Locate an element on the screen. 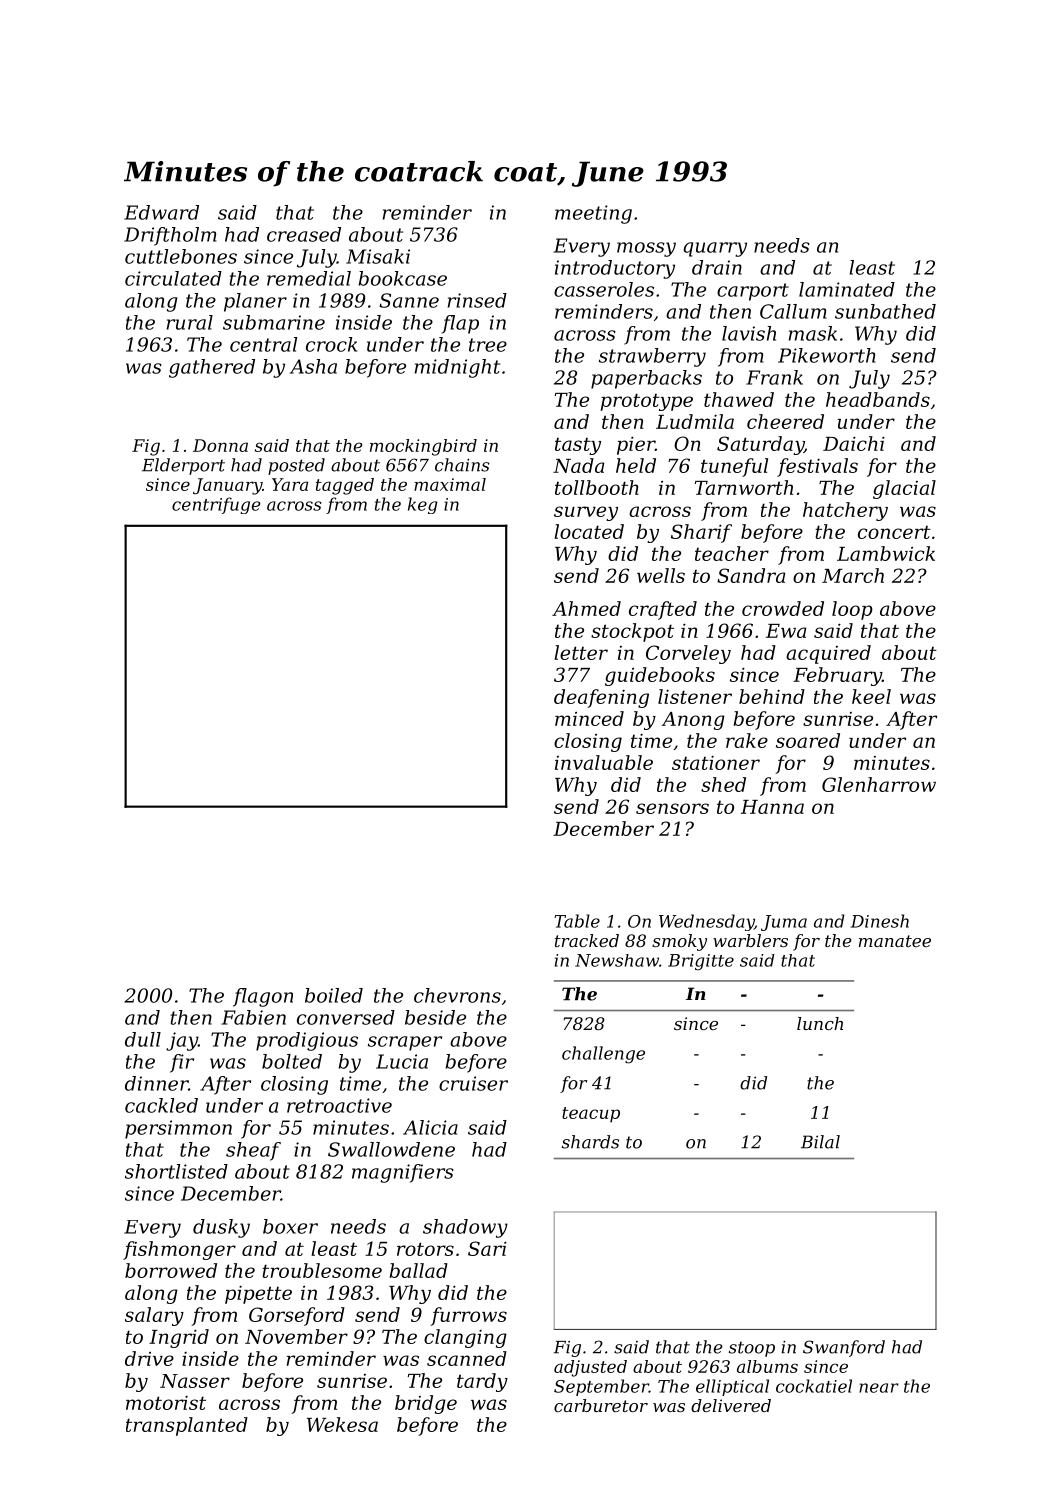 The width and height of the screenshot is (1061, 1507). bridge is located at coordinates (426, 1404).
